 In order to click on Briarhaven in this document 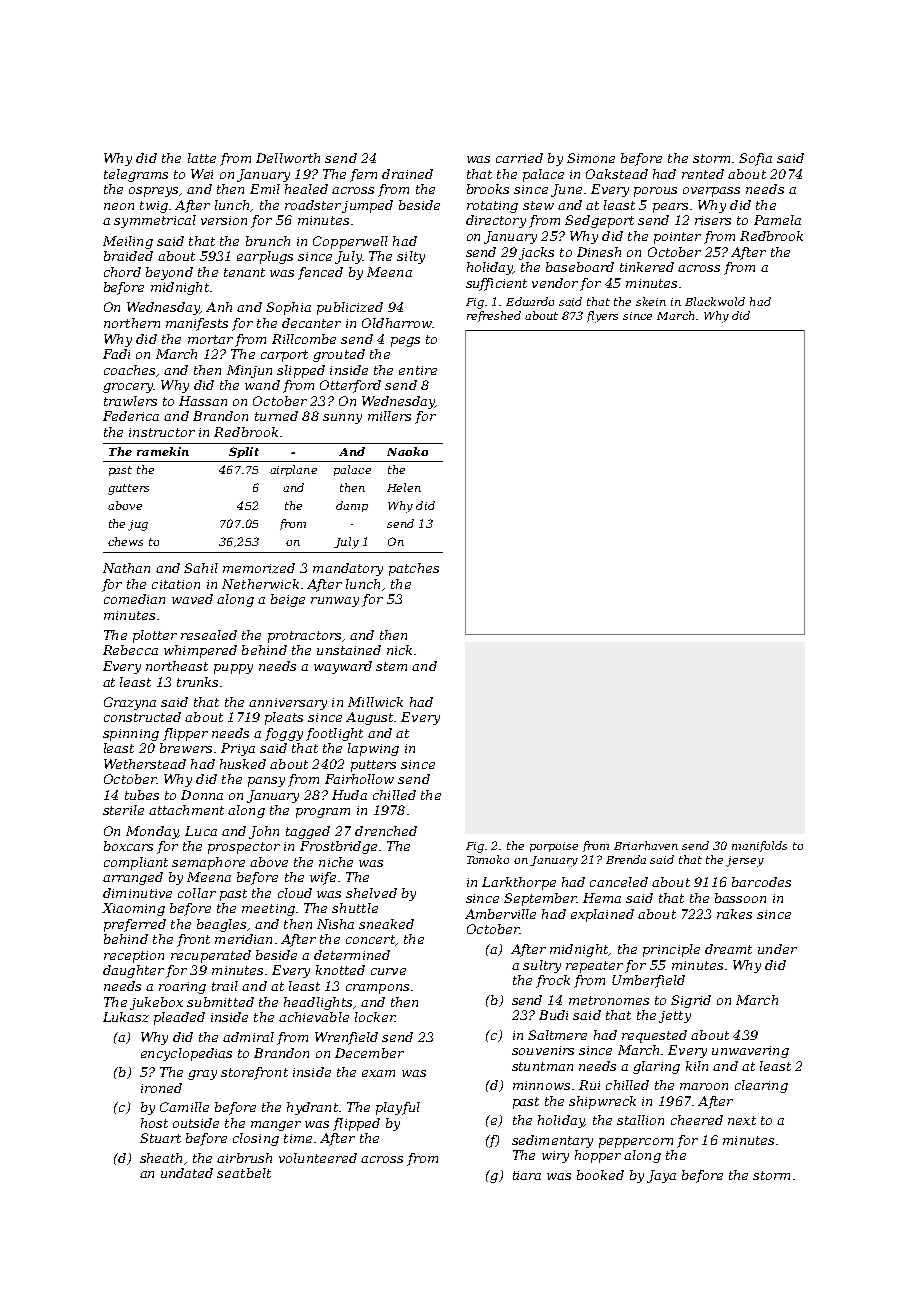, I will do `click(646, 845)`.
